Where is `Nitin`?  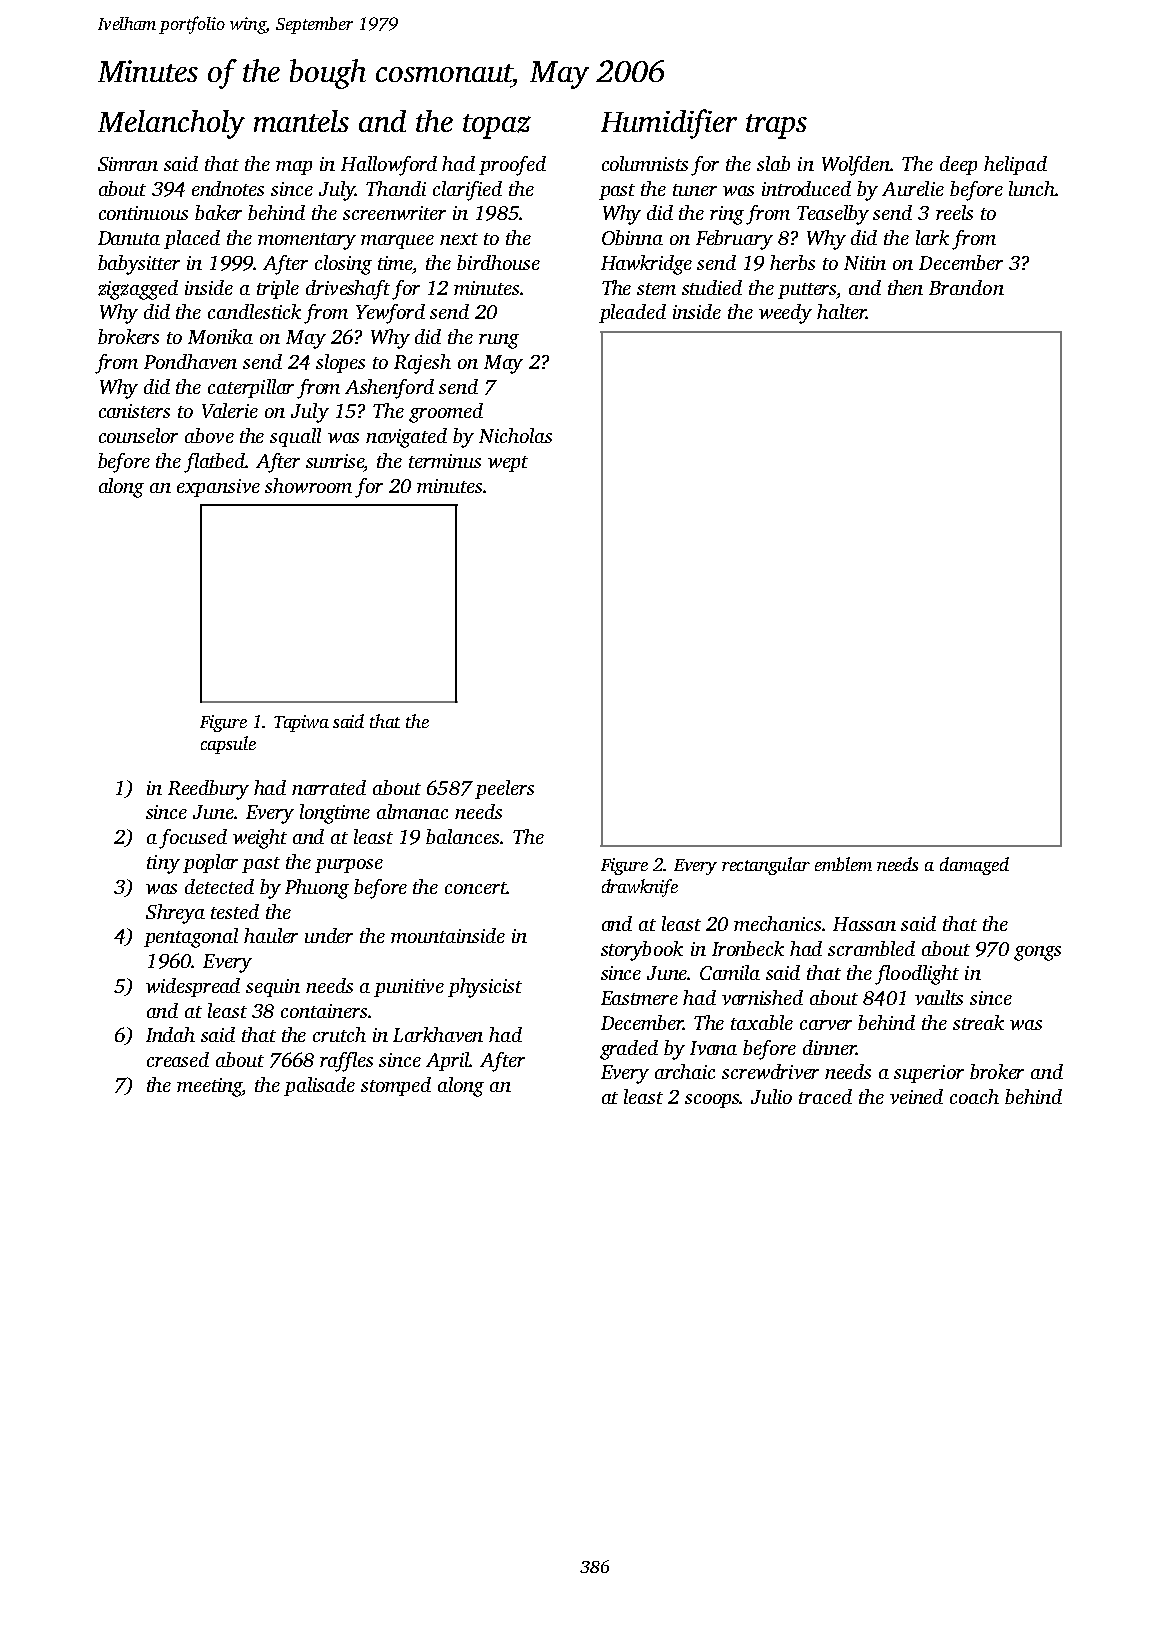
Nitin is located at coordinates (865, 263).
